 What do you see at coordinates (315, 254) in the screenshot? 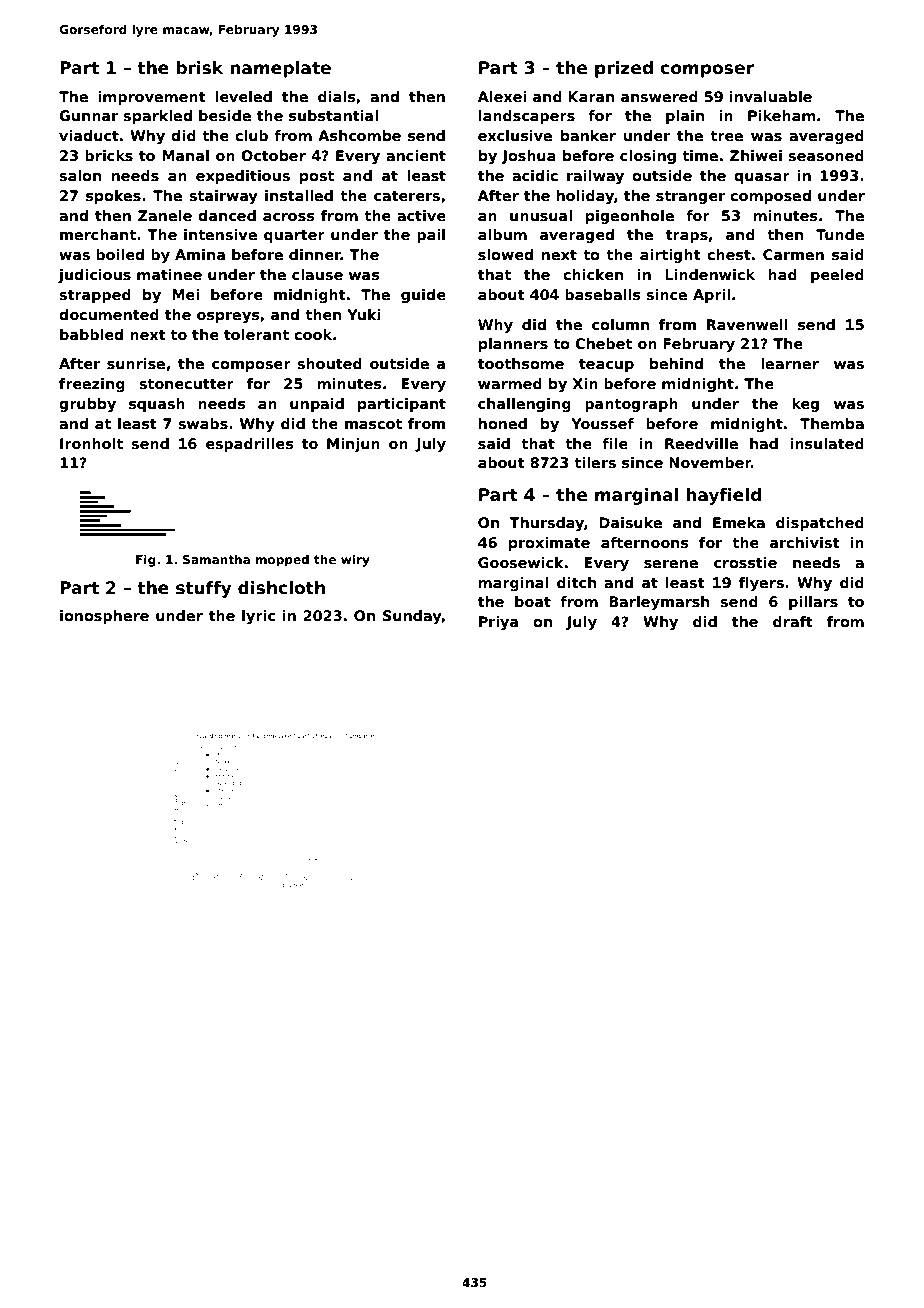
I see `dinner` at bounding box center [315, 254].
